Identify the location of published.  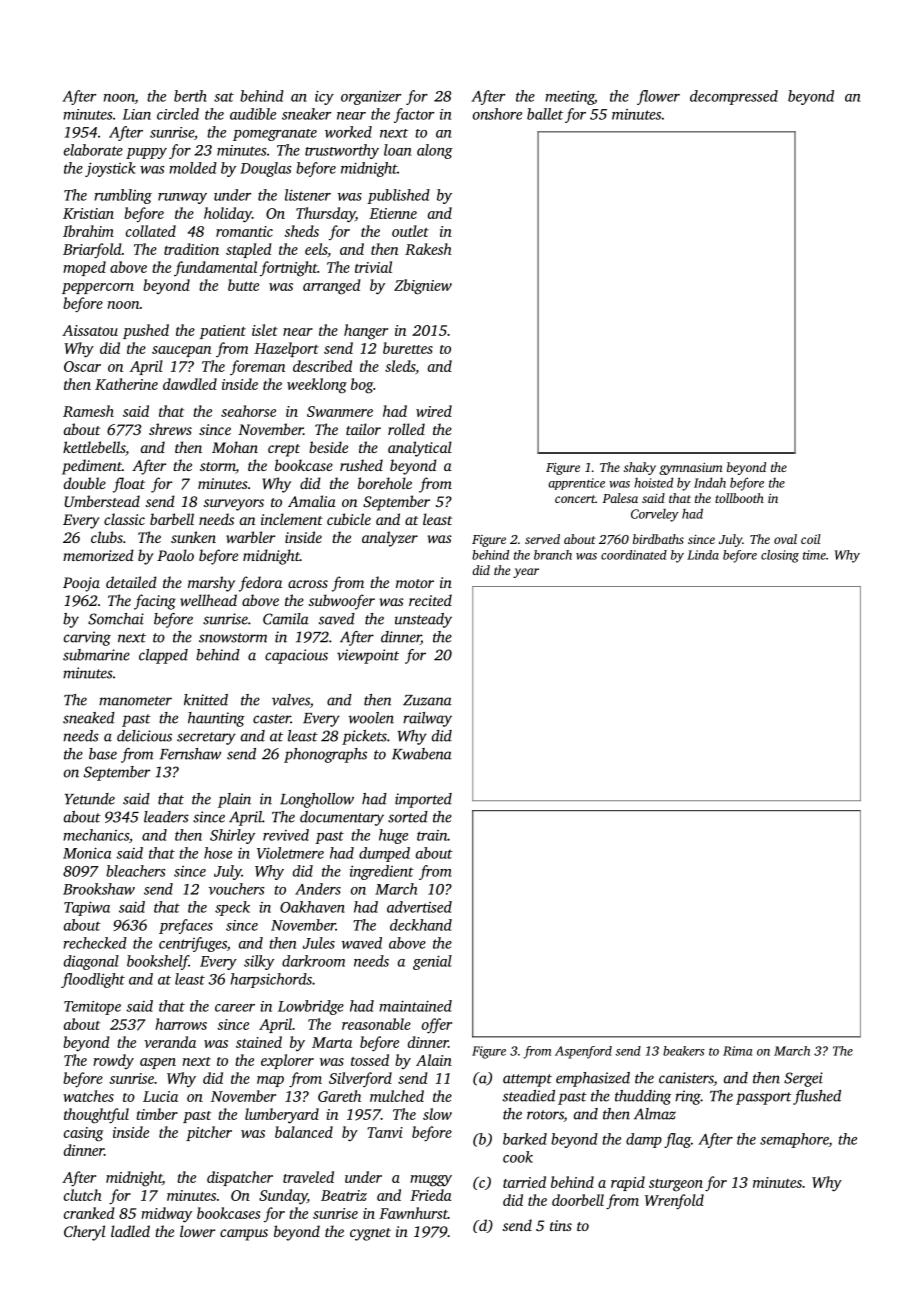
(398, 196).
